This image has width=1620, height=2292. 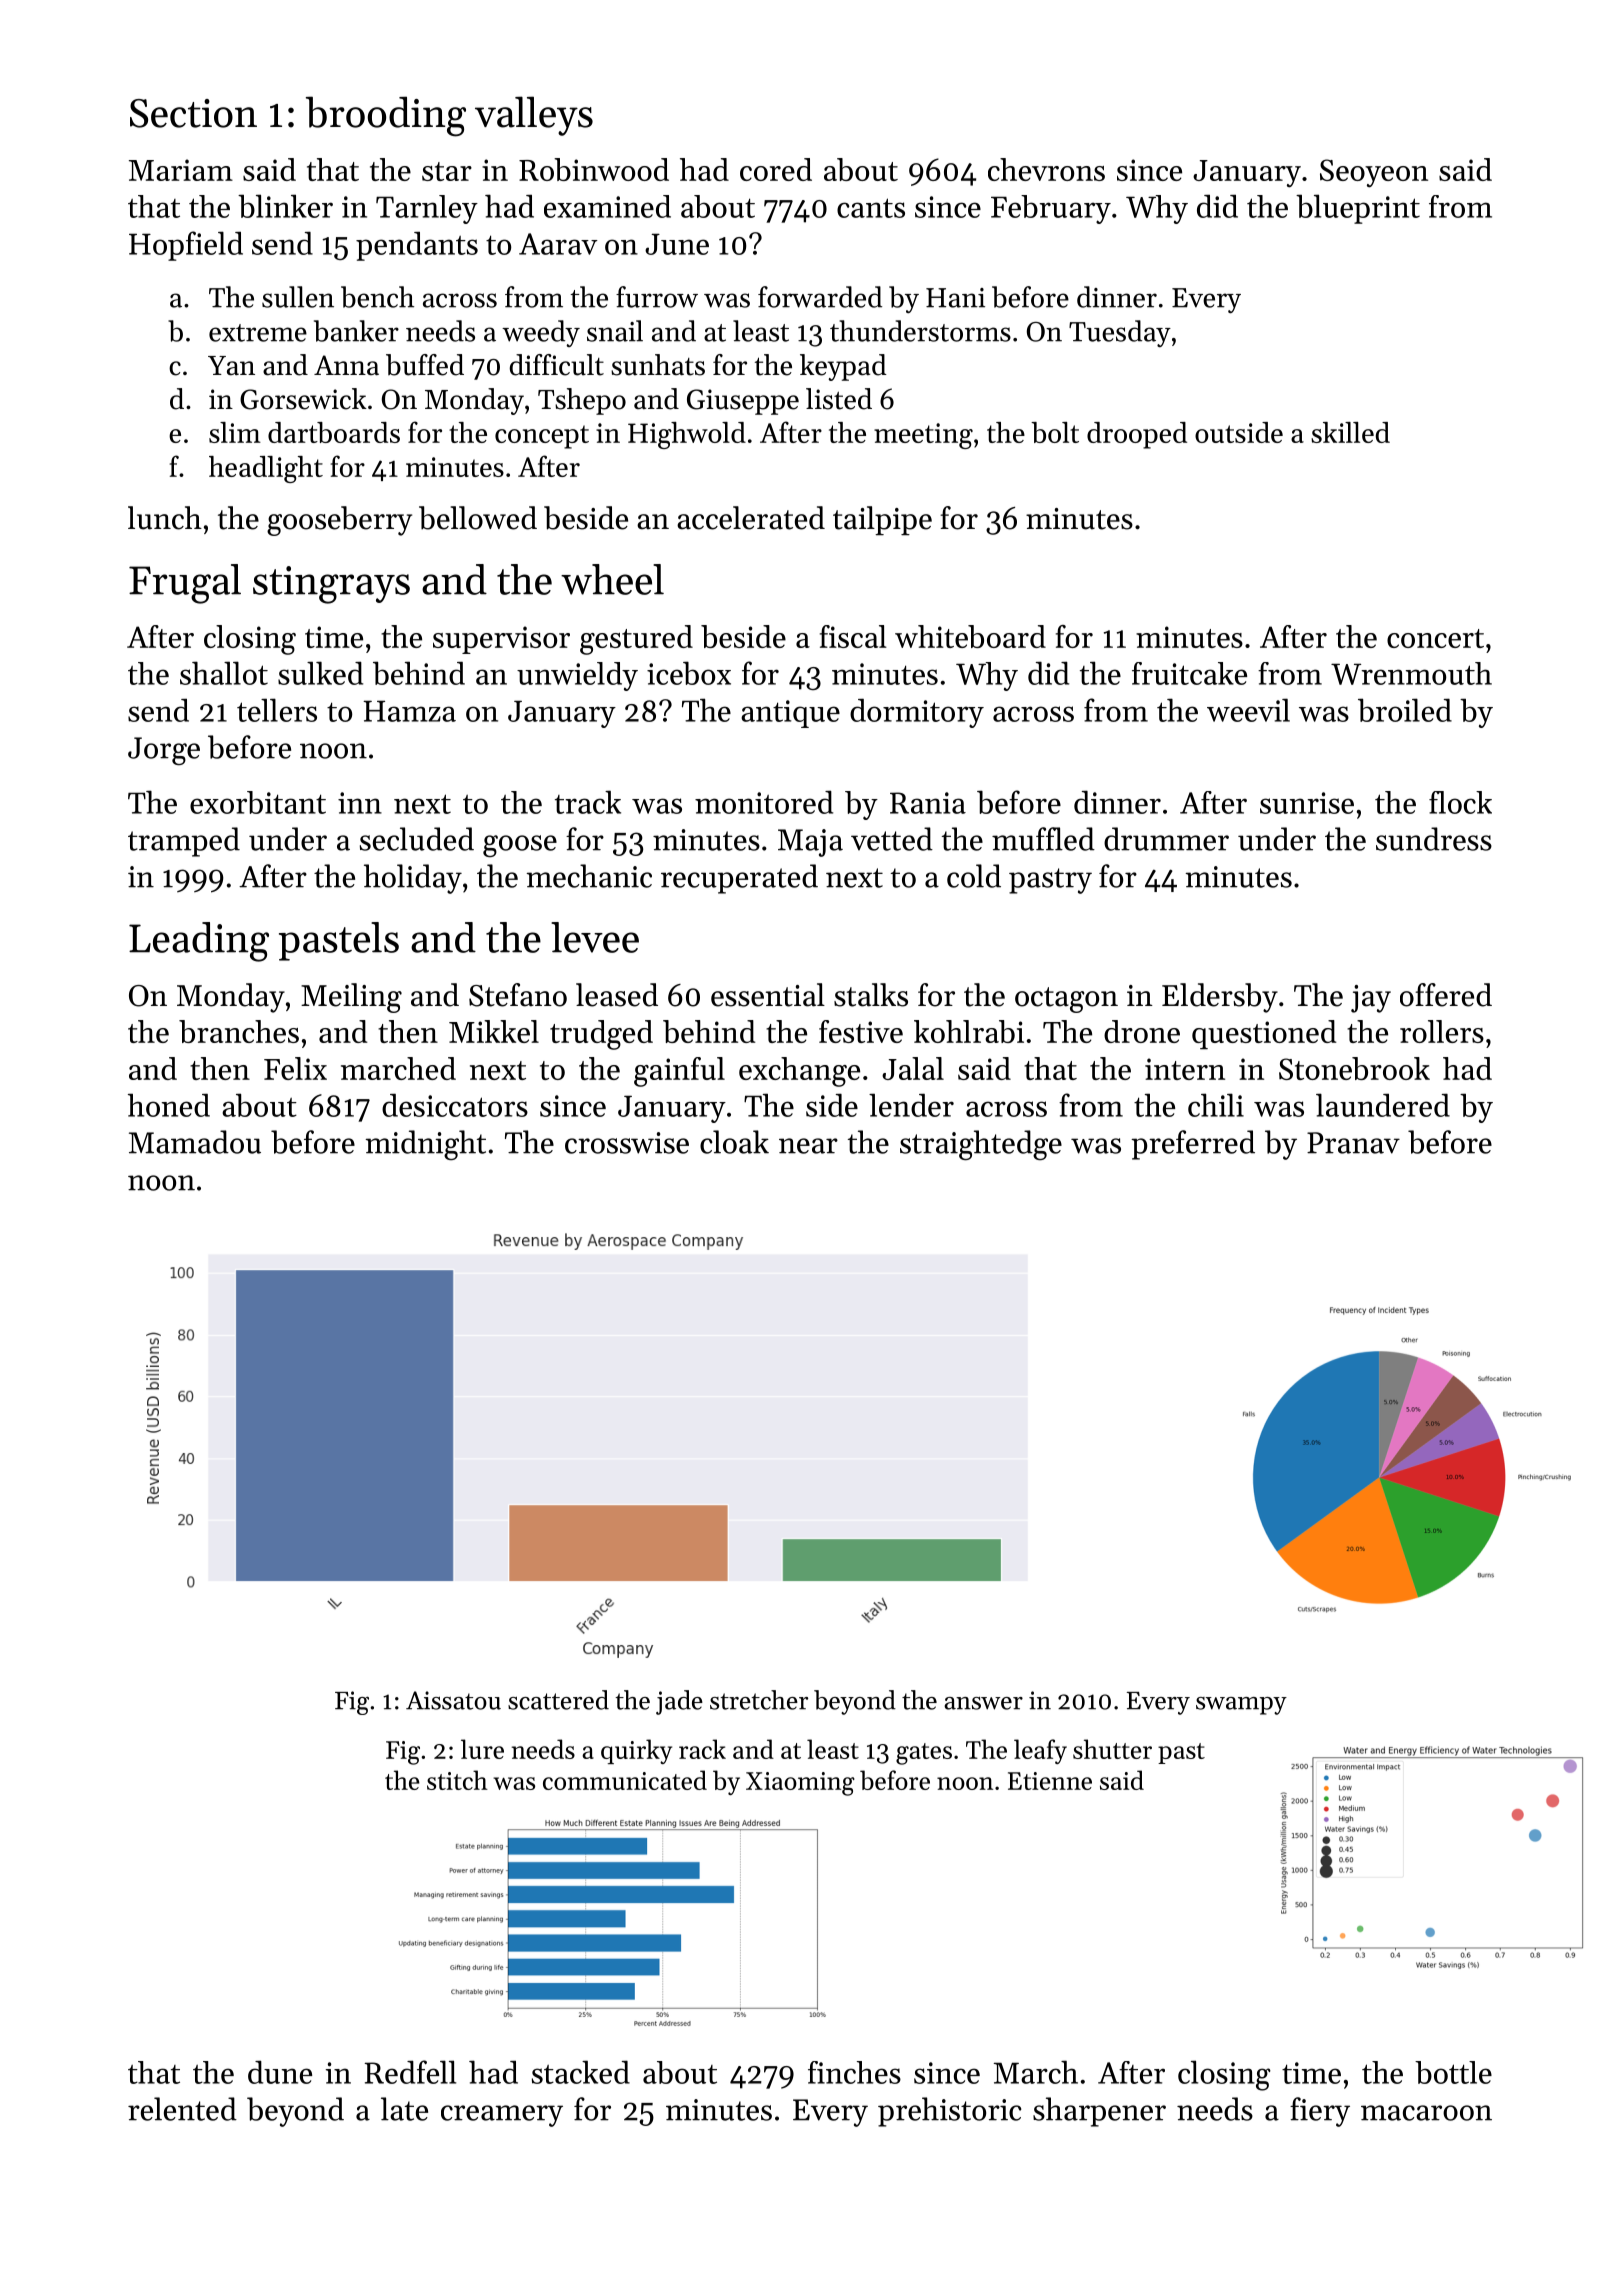 What do you see at coordinates (542, 437) in the image?
I see `concept` at bounding box center [542, 437].
